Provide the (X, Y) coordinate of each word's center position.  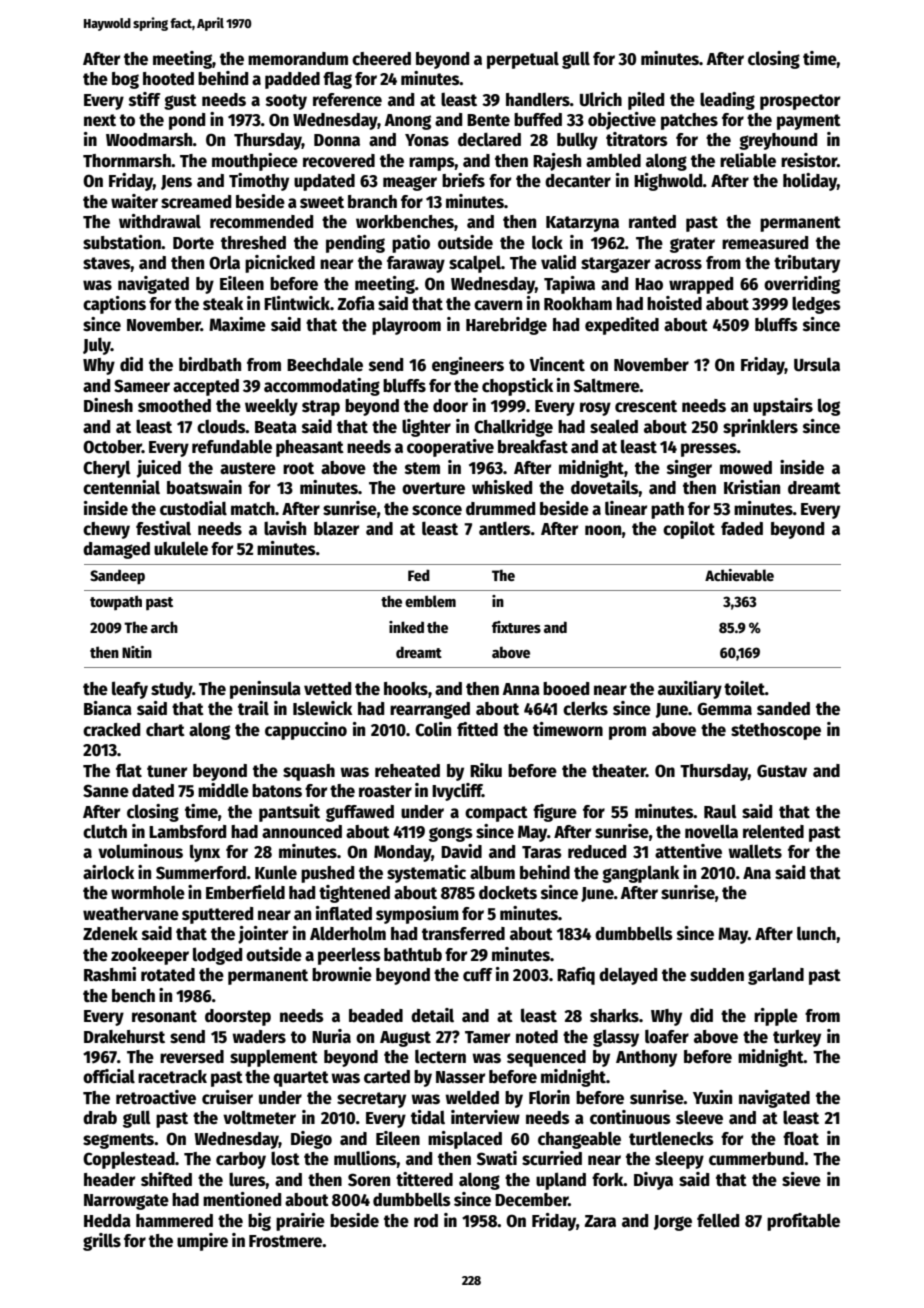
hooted (168, 79)
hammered (174, 1221)
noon (603, 530)
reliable (748, 160)
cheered (381, 59)
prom (627, 733)
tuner (167, 771)
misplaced (465, 1140)
